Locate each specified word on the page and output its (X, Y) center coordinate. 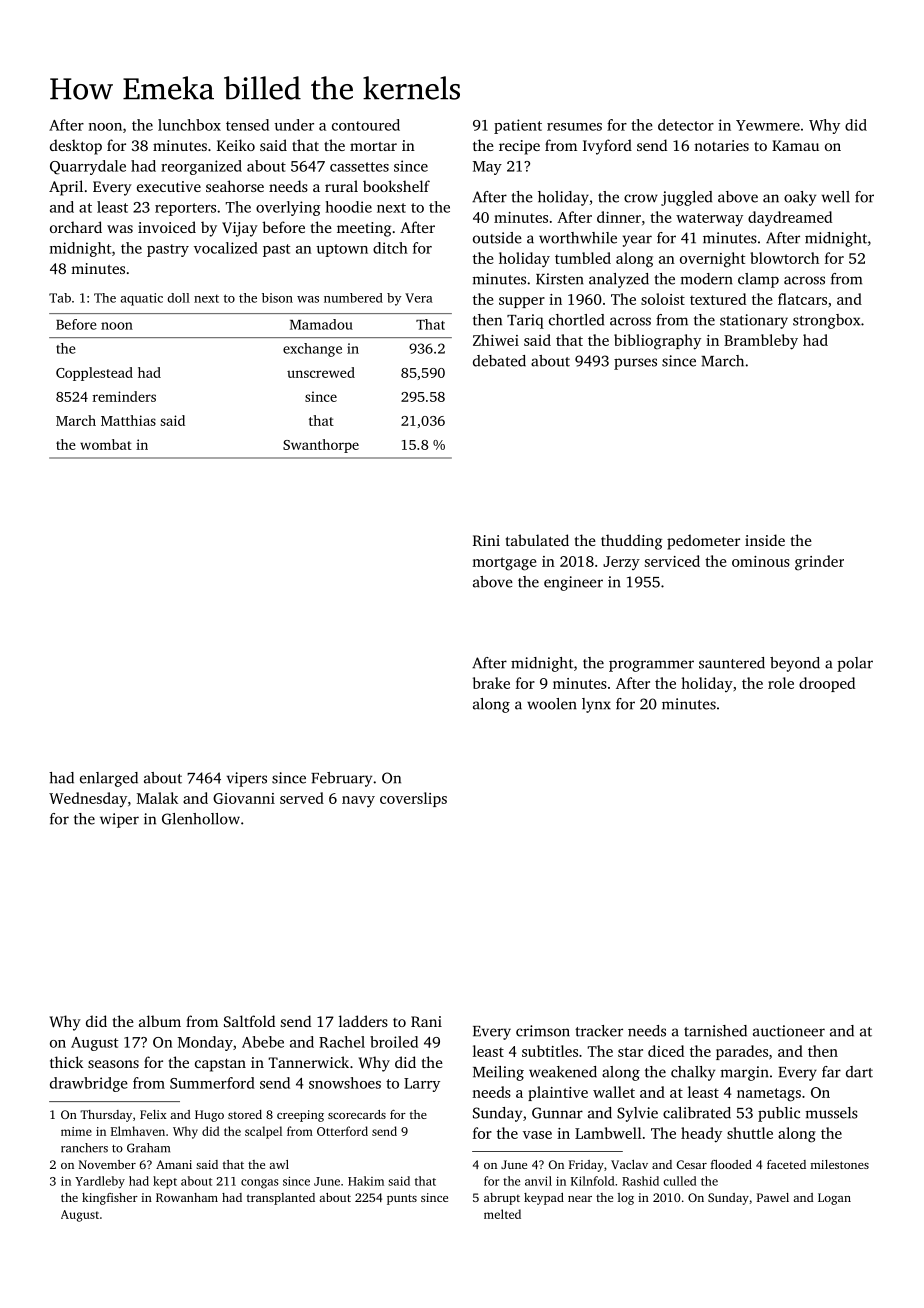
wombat (106, 444)
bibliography (657, 342)
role (781, 683)
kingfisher (110, 1199)
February (341, 779)
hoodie (349, 207)
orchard (76, 227)
